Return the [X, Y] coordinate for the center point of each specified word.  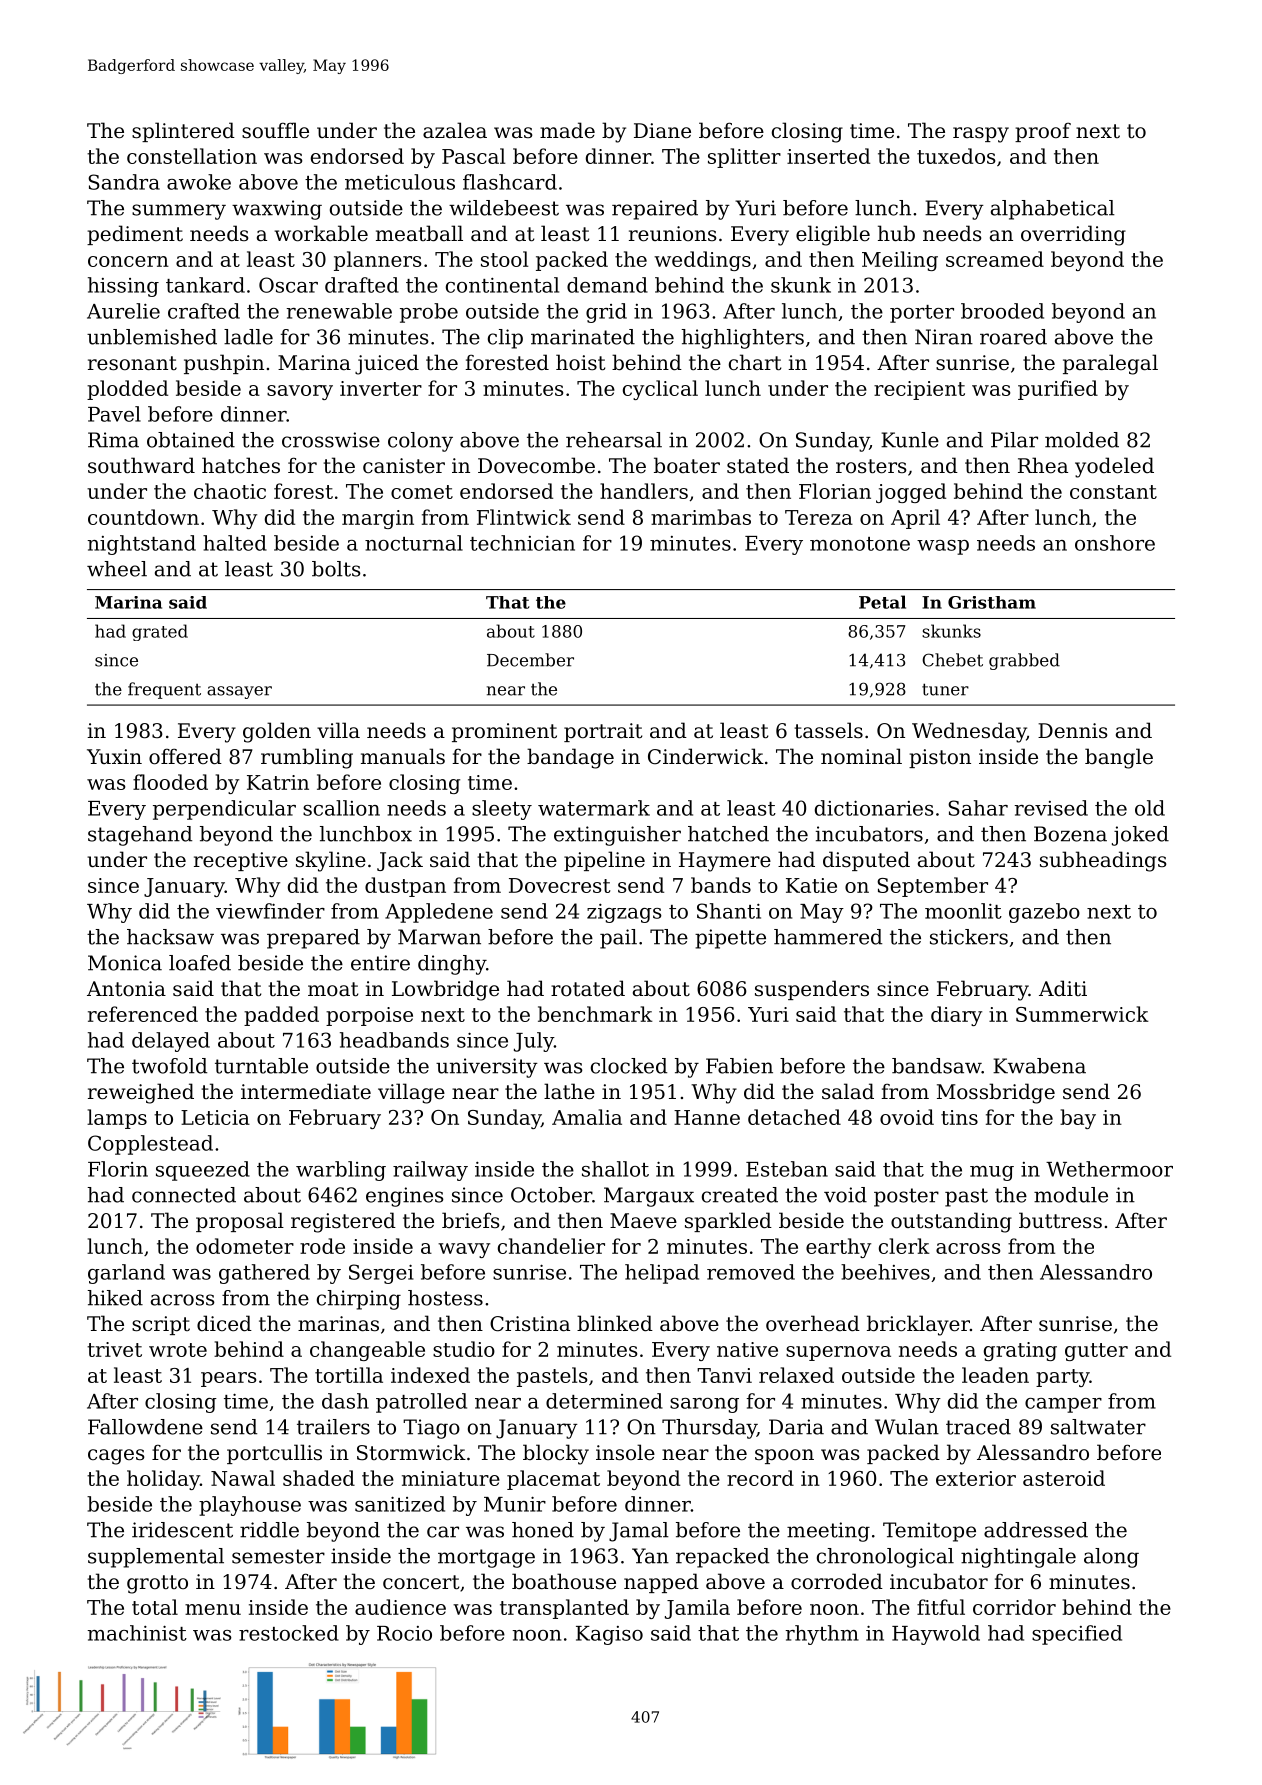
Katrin [278, 782]
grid [606, 313]
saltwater [1098, 1427]
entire [380, 963]
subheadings [1103, 861]
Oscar [288, 285]
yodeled [1114, 467]
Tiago [431, 1429]
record [760, 1478]
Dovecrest [560, 885]
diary [956, 1016]
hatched [728, 834]
